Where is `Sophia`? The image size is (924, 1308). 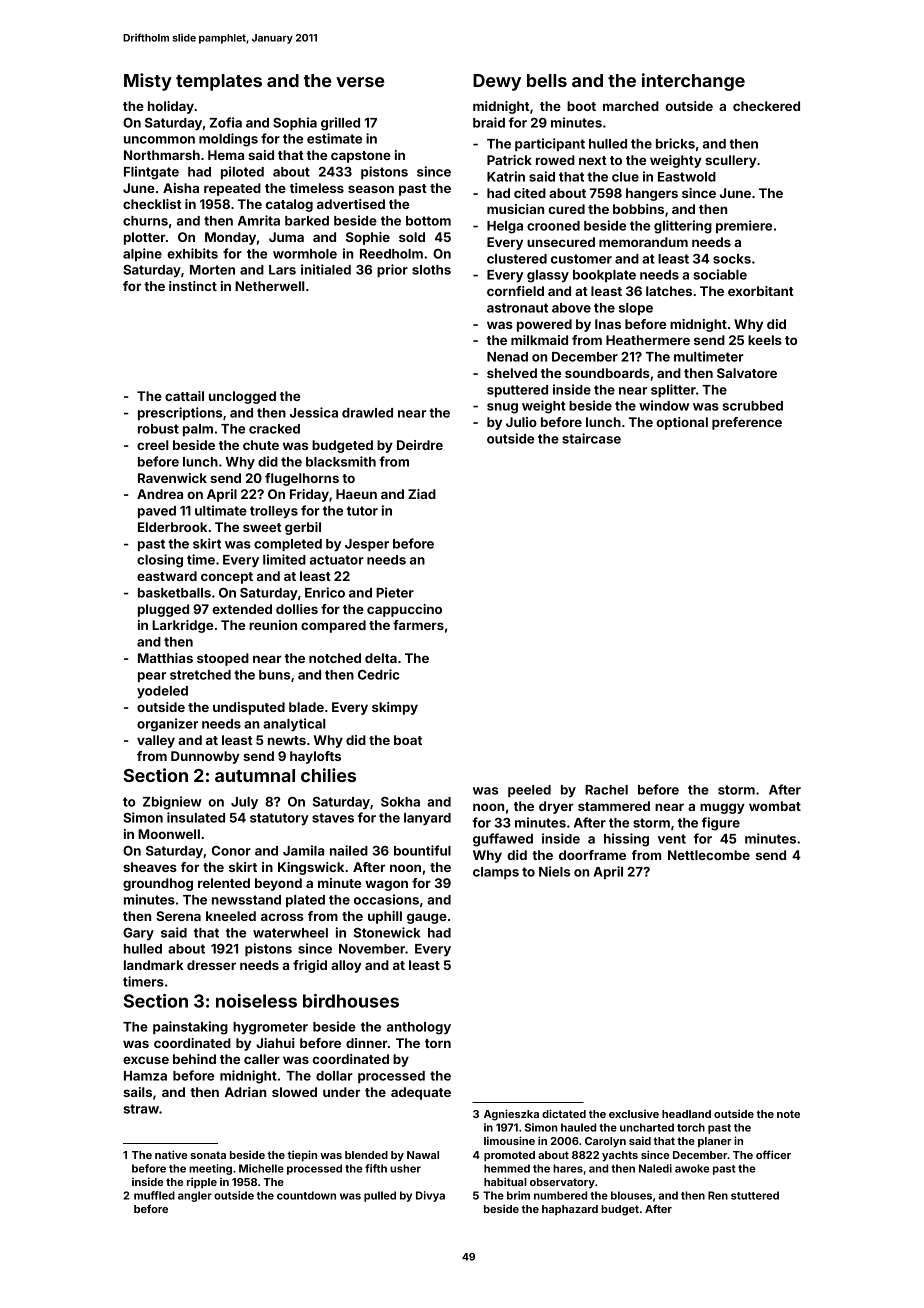 Sophia is located at coordinates (295, 123).
